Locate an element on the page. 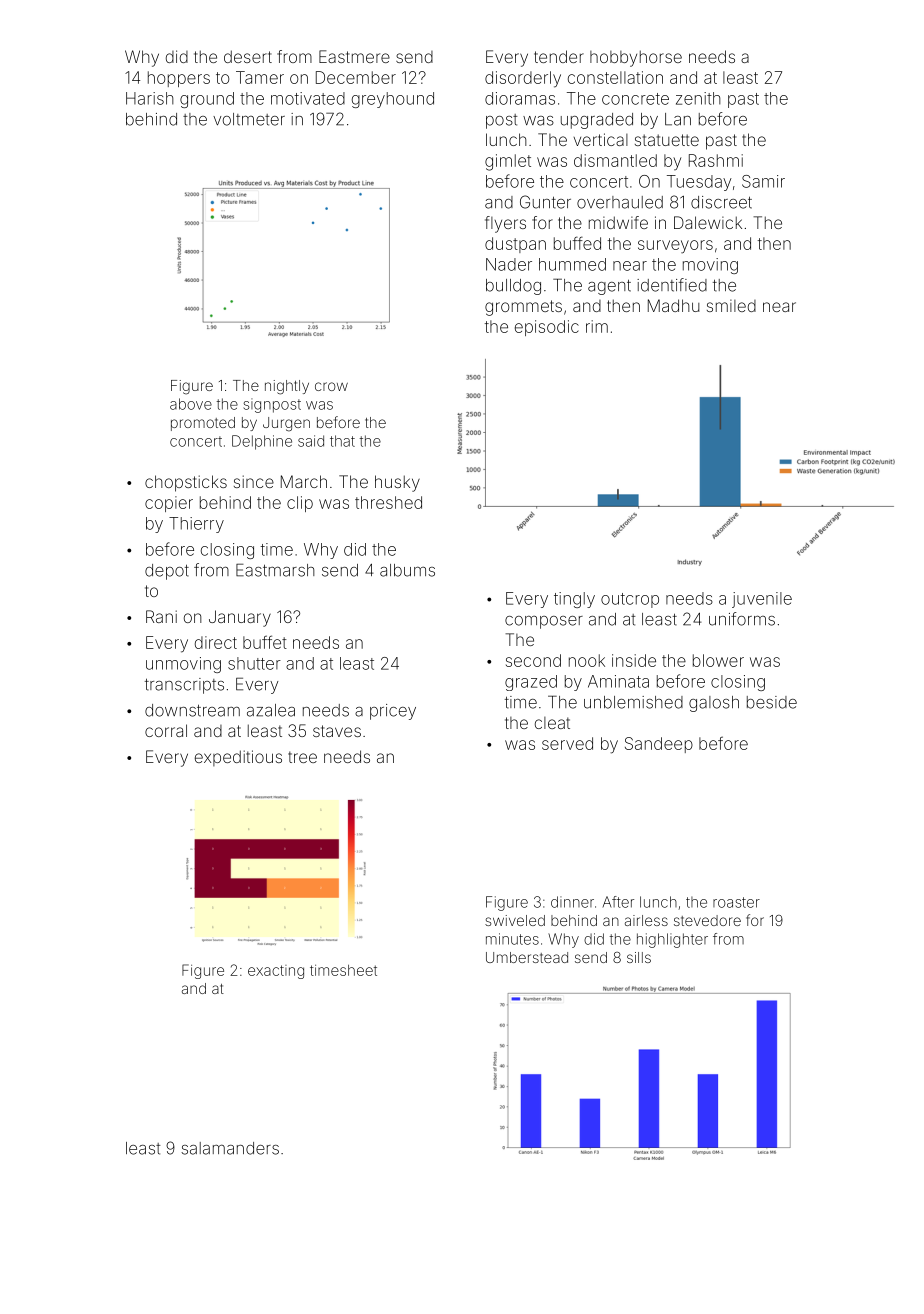  hobbyhorse is located at coordinates (636, 58).
